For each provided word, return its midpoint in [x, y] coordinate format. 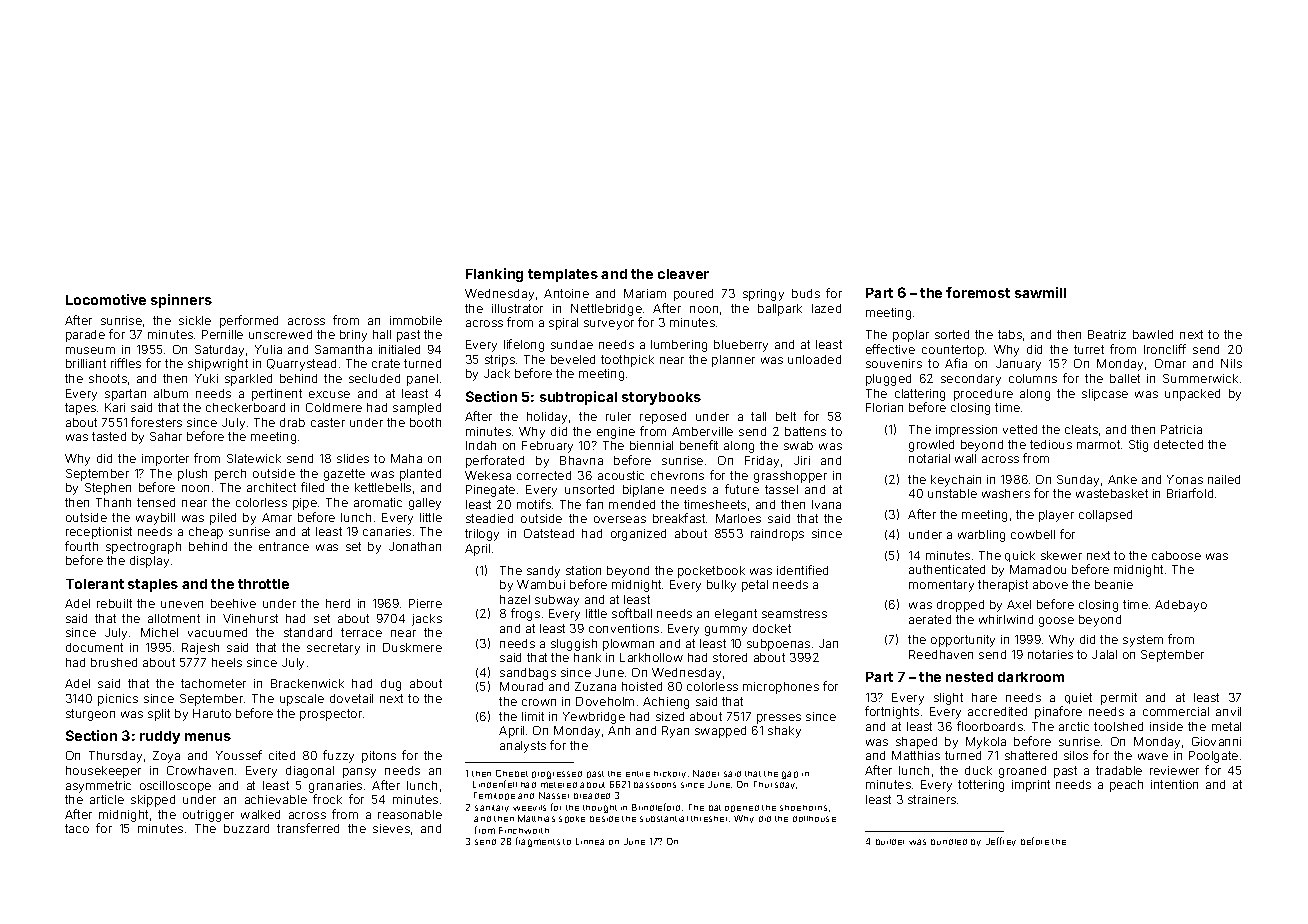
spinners [181, 301]
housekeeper [103, 772]
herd [338, 603]
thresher [709, 819]
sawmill [1040, 292]
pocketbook [711, 572]
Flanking [494, 275]
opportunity [963, 641]
